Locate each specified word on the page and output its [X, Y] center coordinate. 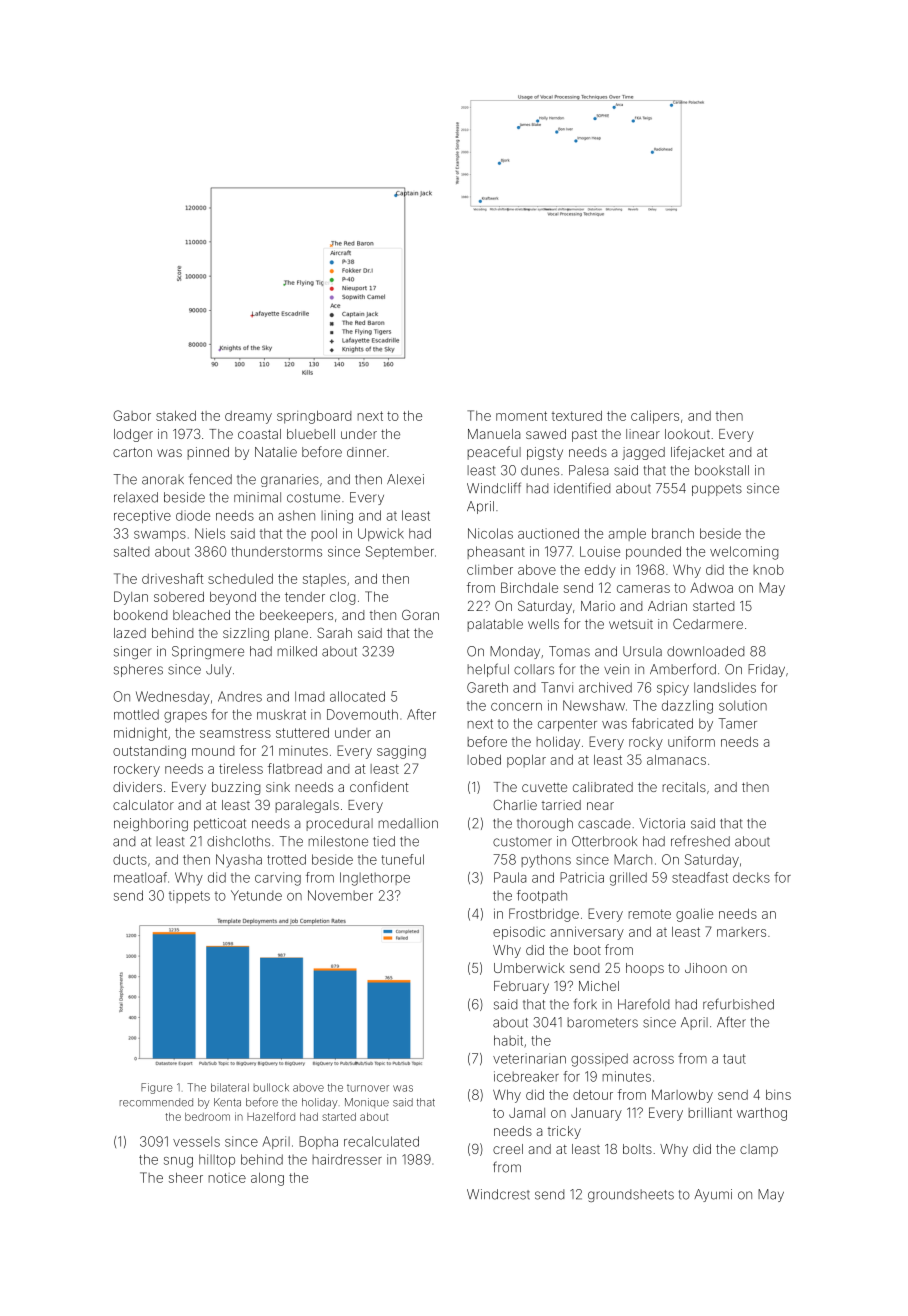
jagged [643, 453]
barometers [602, 1022]
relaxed [136, 497]
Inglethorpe [375, 879]
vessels [196, 1141]
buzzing [236, 788]
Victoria [662, 823]
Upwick [381, 534]
